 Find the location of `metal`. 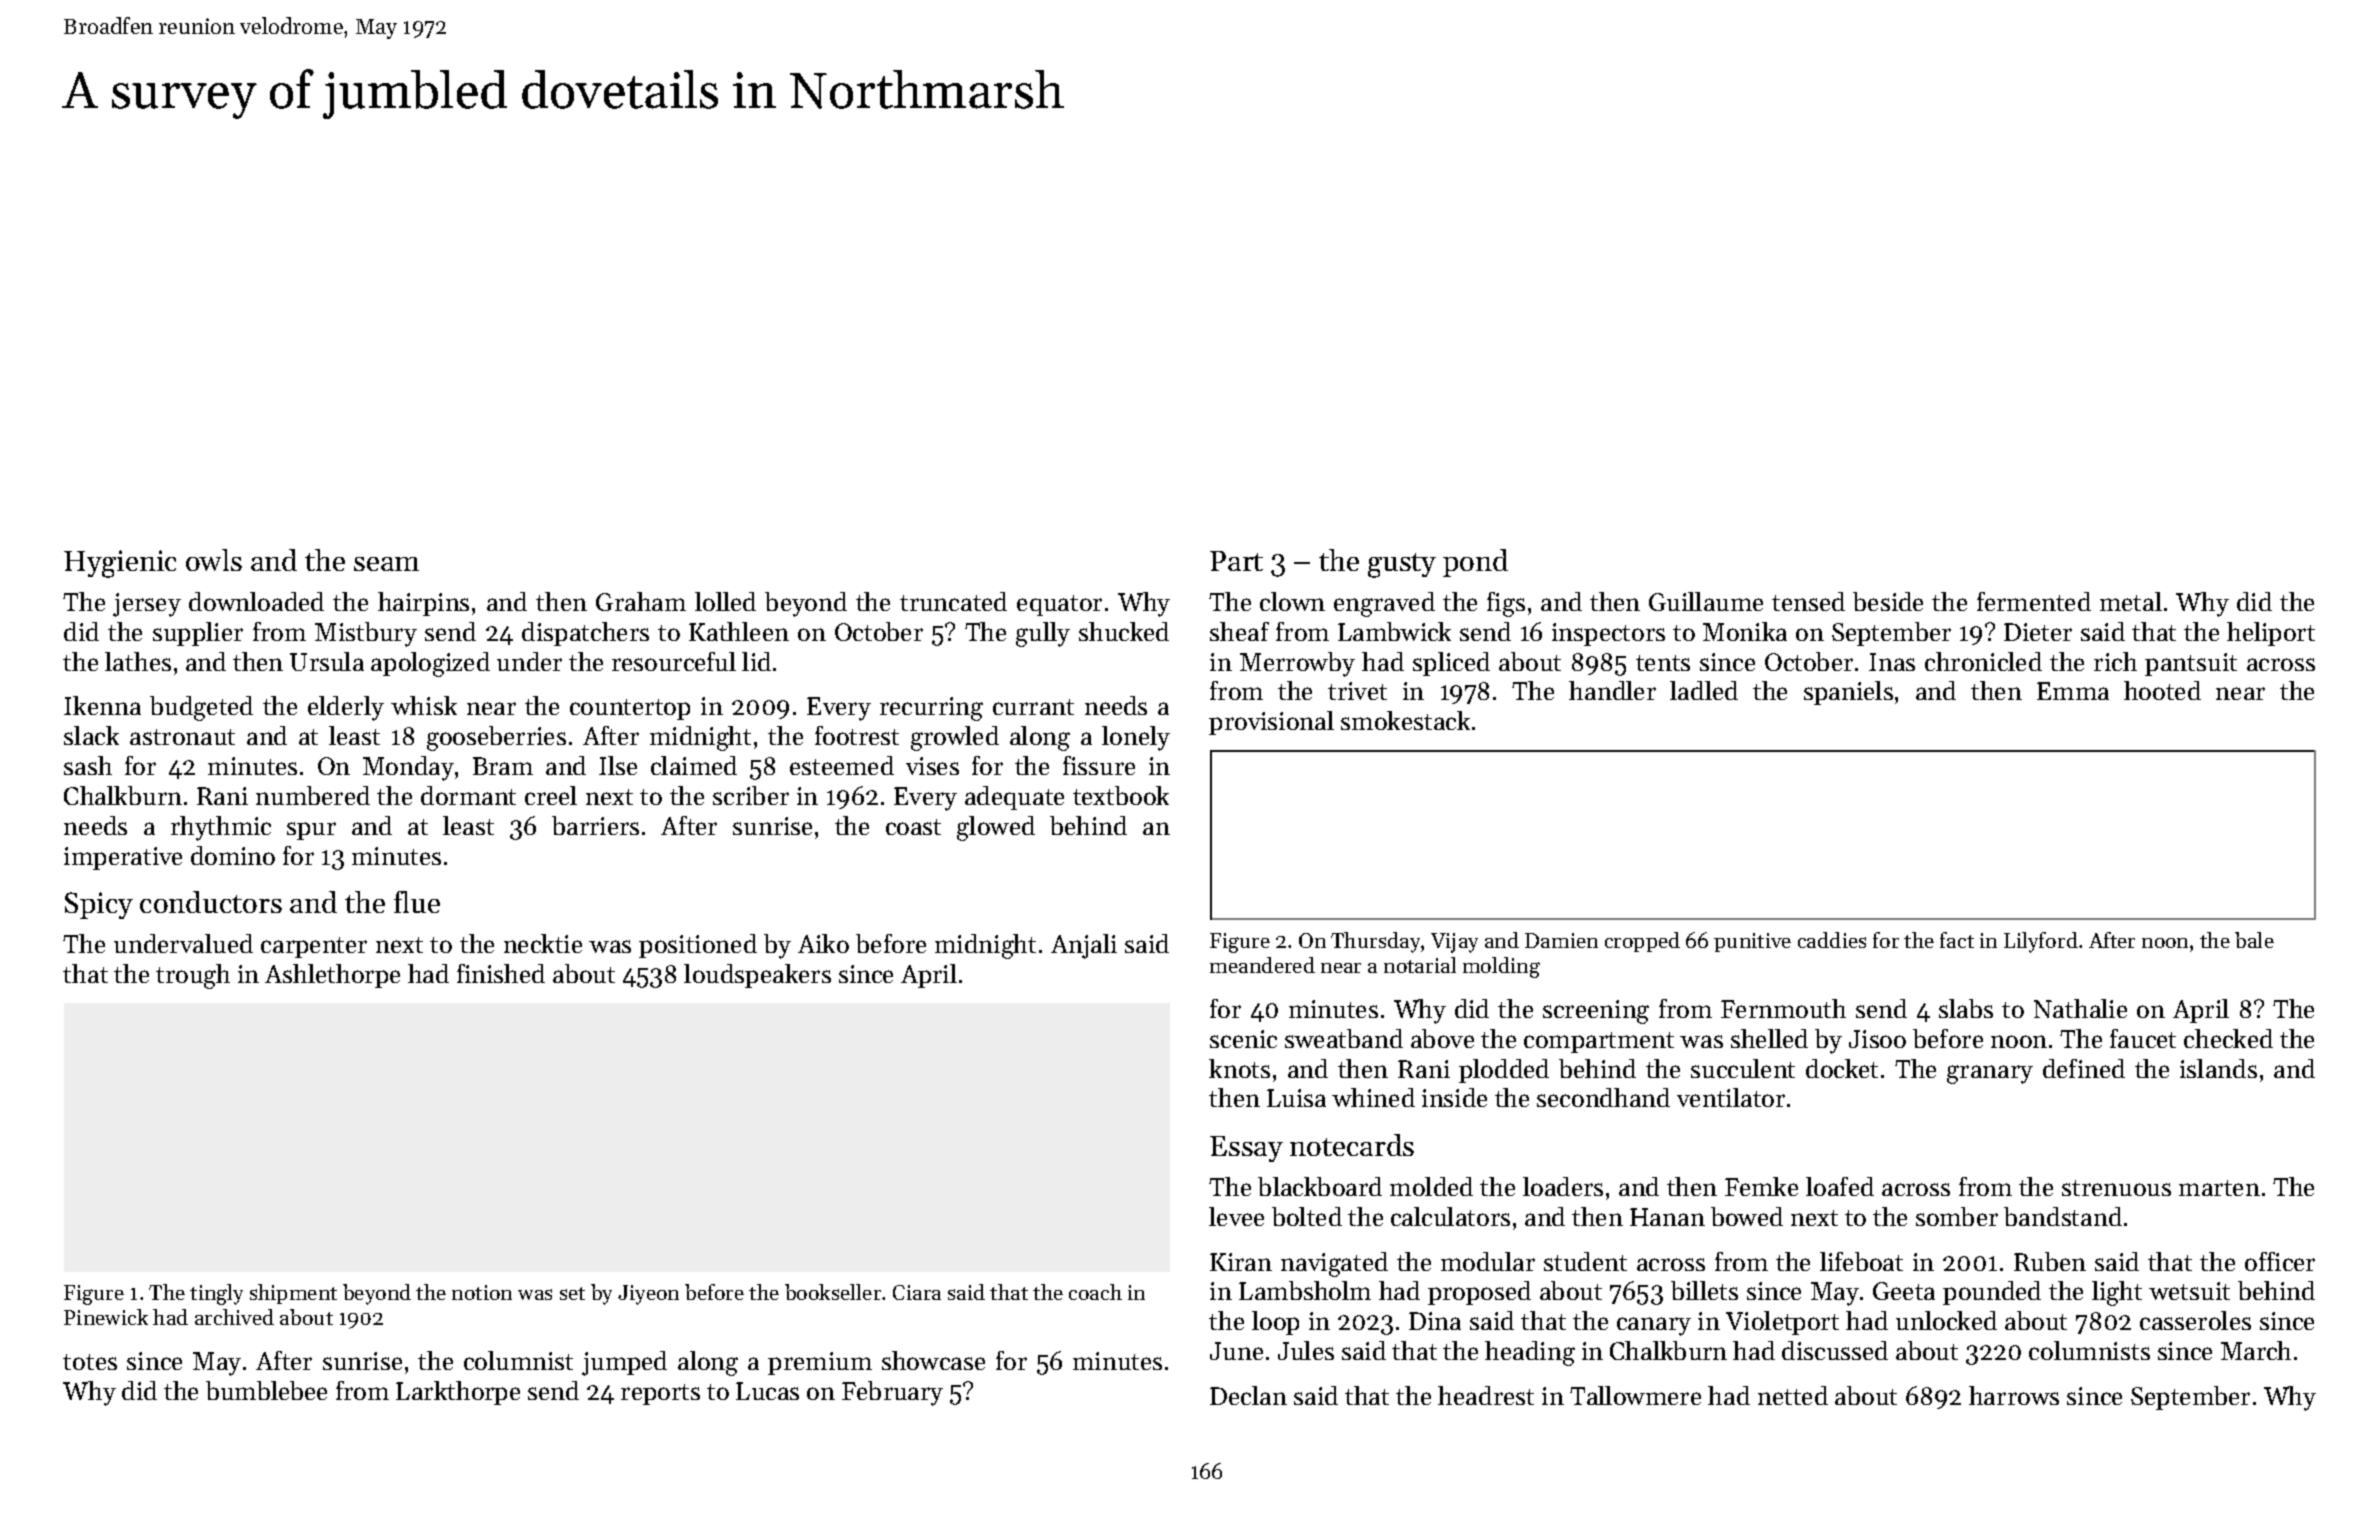

metal is located at coordinates (2131, 601).
